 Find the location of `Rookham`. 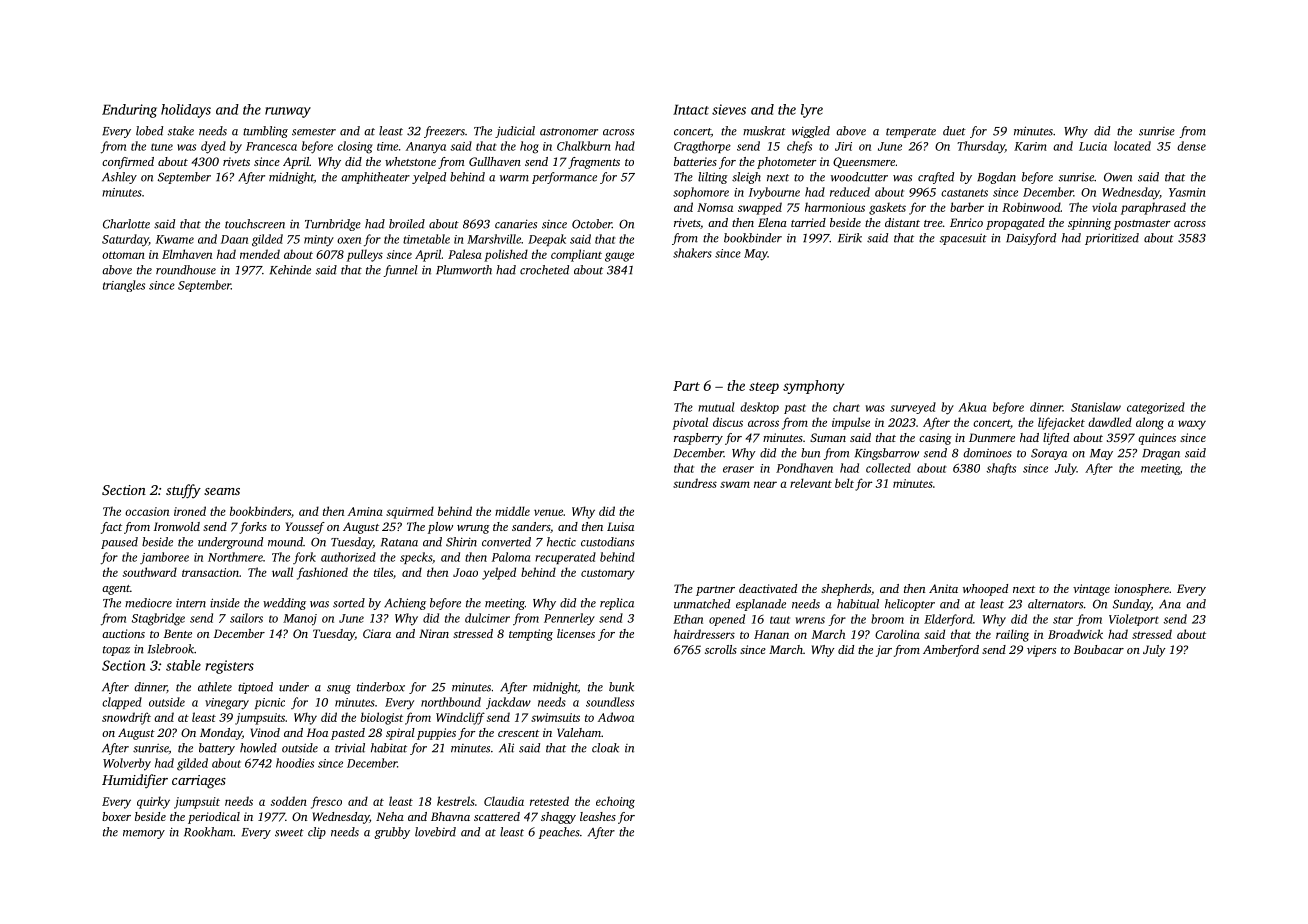

Rookham is located at coordinates (208, 832).
